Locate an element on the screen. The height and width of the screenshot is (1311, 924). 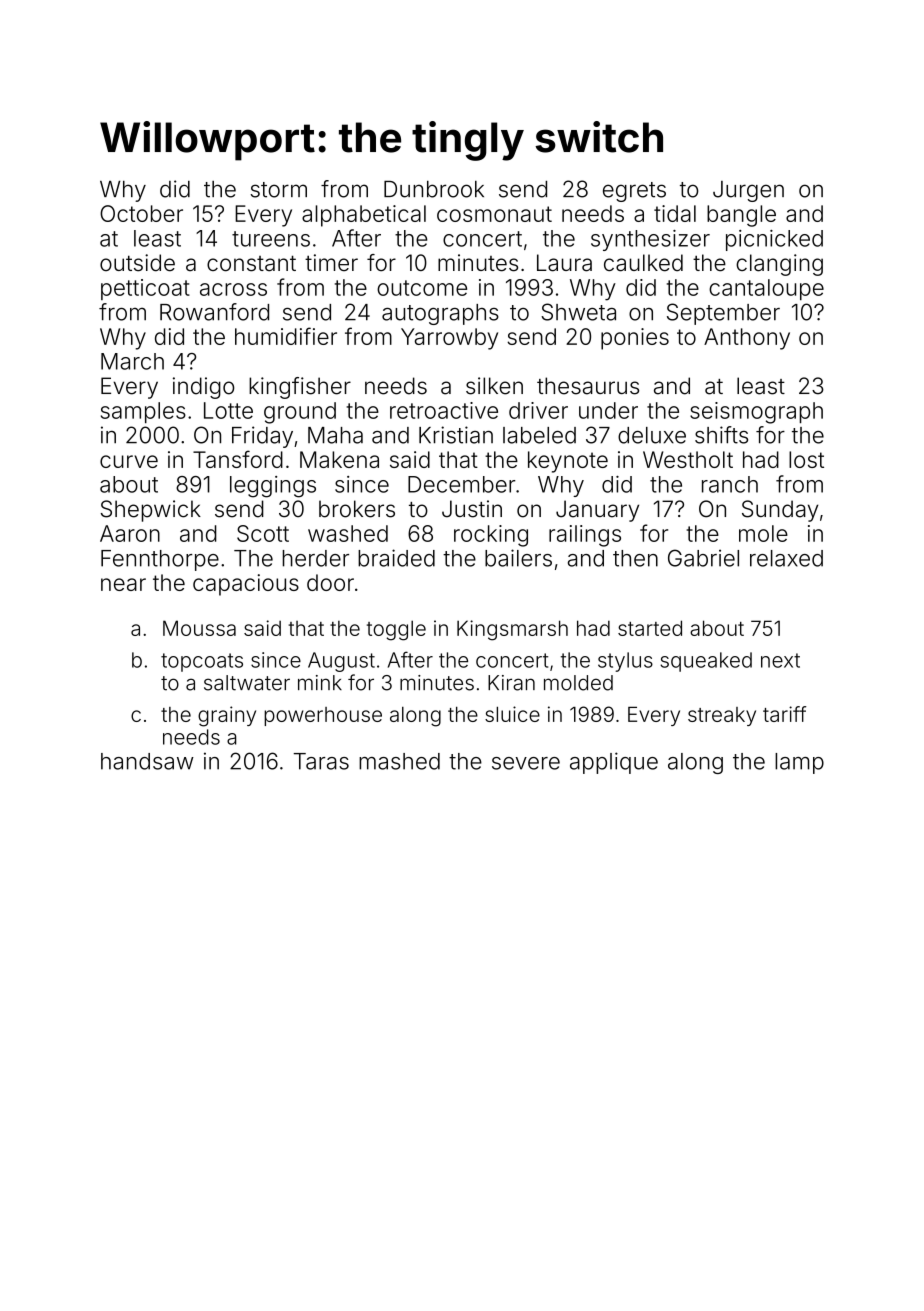
brokers is located at coordinates (357, 509).
